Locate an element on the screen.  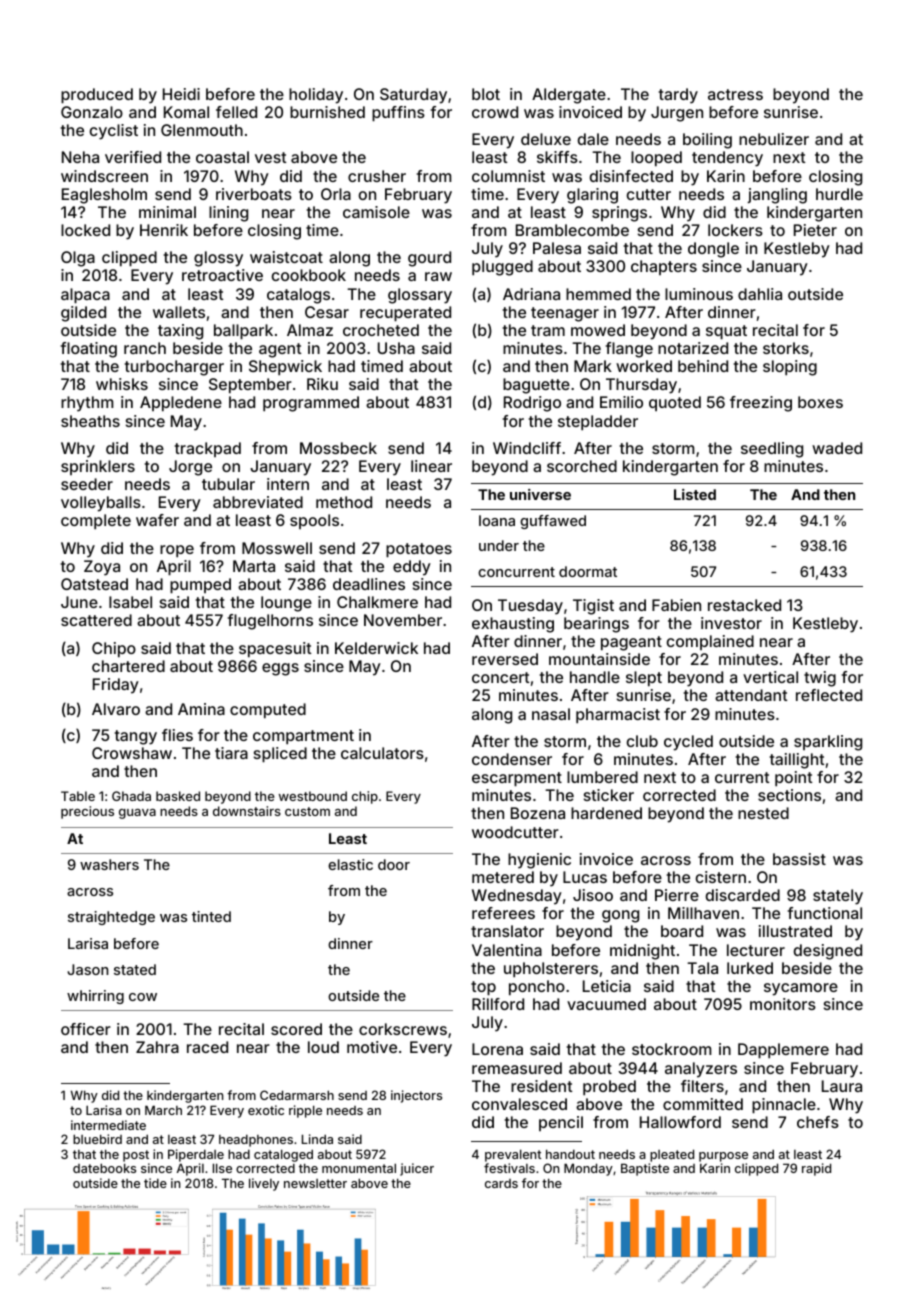
minimal is located at coordinates (167, 212).
